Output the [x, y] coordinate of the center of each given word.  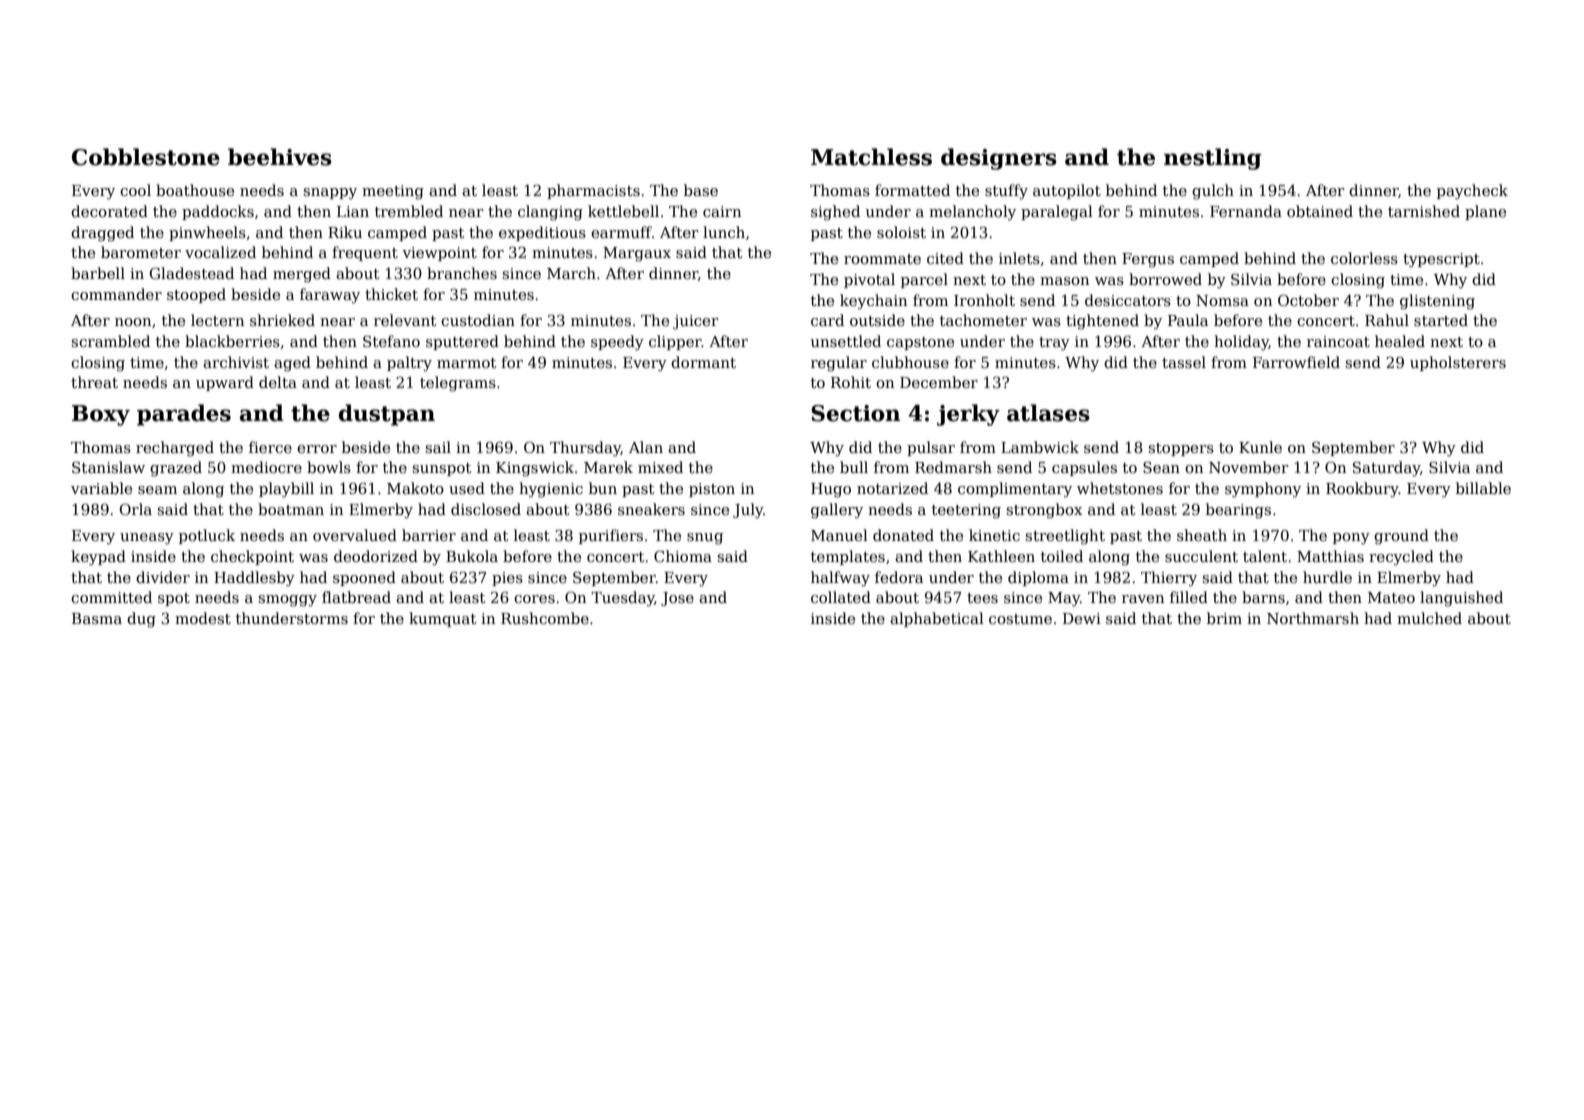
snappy [330, 194]
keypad [98, 558]
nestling [1213, 159]
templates [848, 557]
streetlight [1065, 537]
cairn [722, 211]
